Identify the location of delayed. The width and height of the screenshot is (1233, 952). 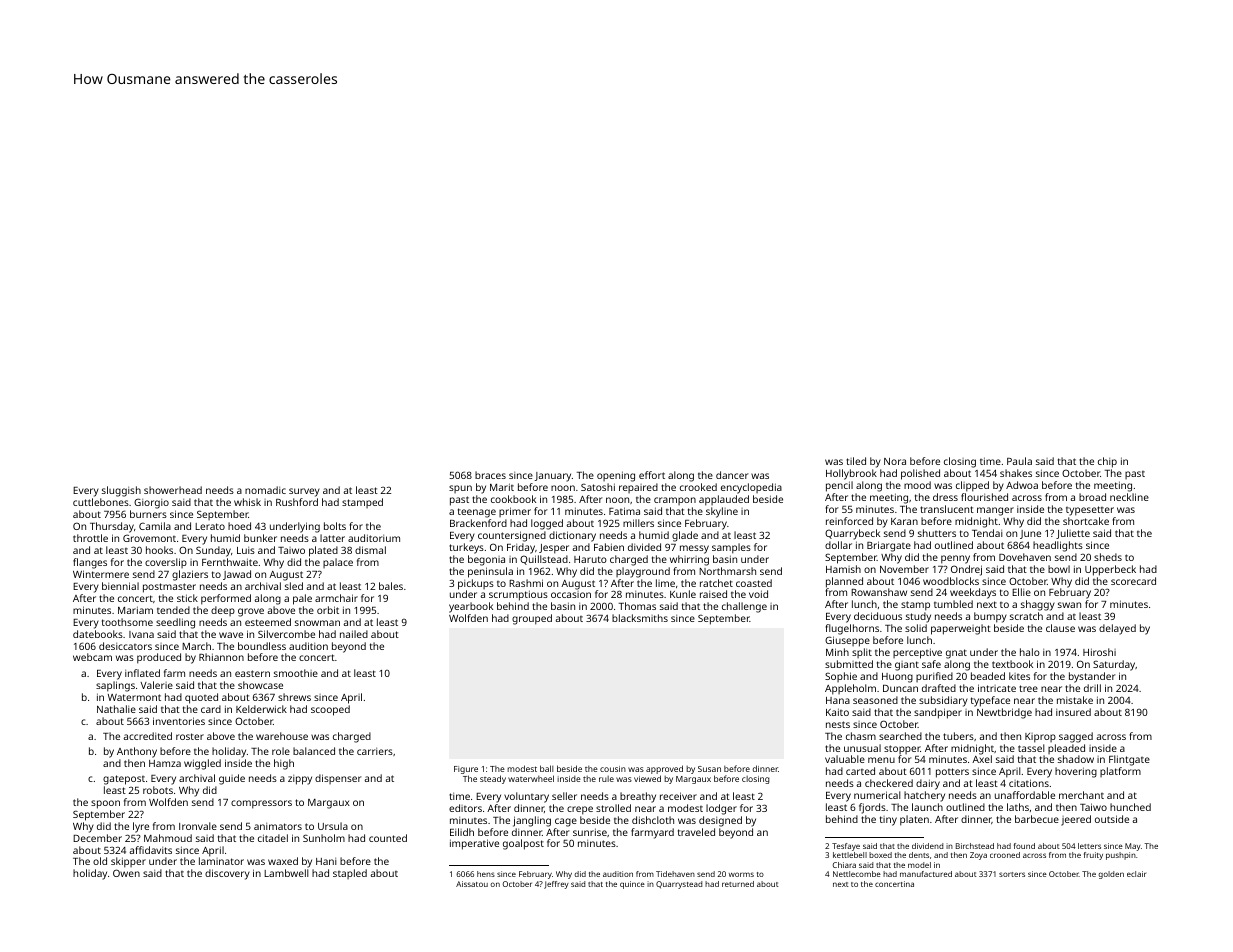
(1117, 629).
